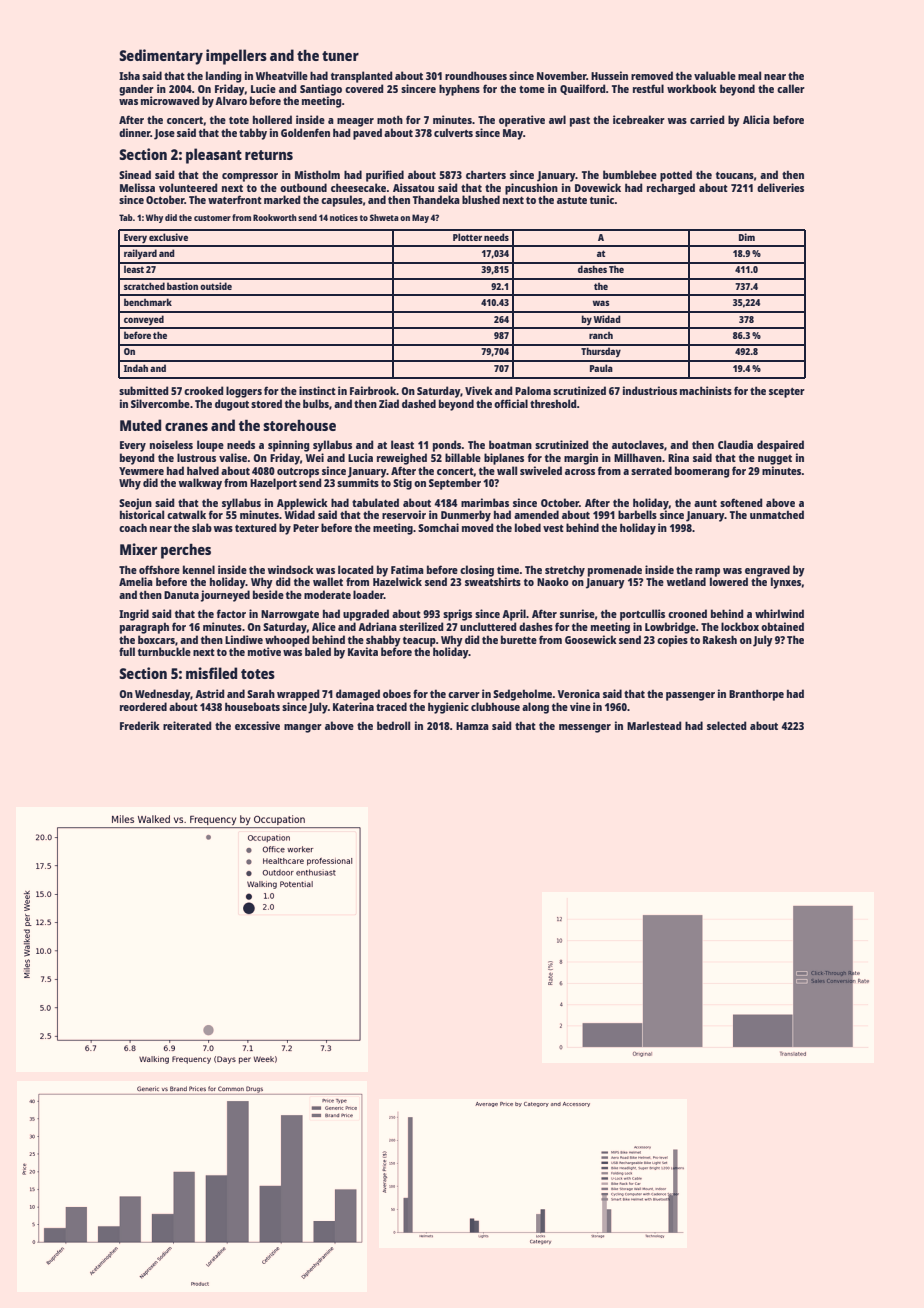 This image has height=1308, width=924. Describe the element at coordinates (140, 725) in the image. I see `Frederik` at that location.
